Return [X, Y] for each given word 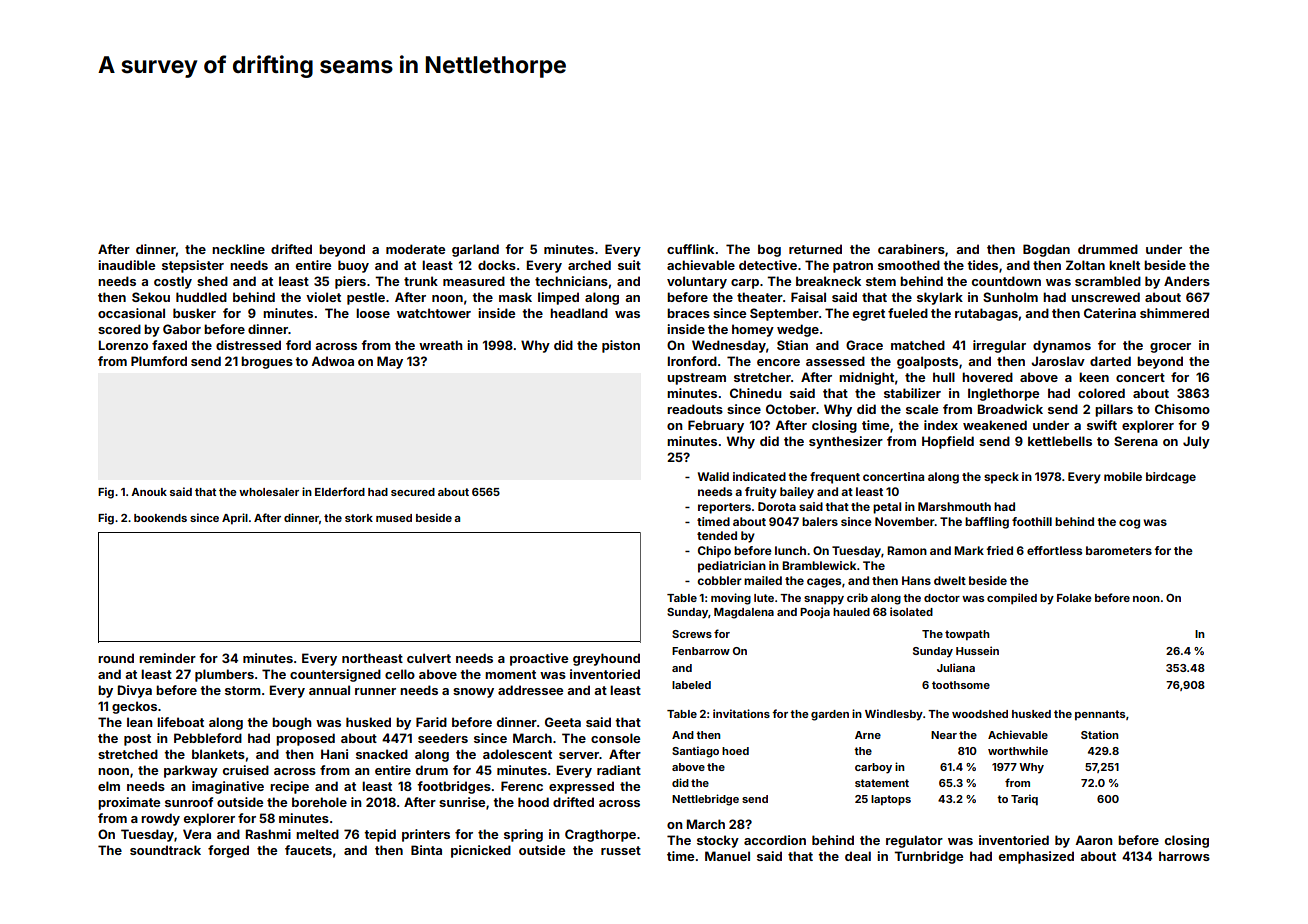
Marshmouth [954, 506]
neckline [238, 249]
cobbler [719, 580]
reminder [167, 658]
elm [109, 786]
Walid [713, 476]
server [579, 755]
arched [589, 265]
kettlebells [1060, 441]
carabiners [911, 249]
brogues [267, 362]
